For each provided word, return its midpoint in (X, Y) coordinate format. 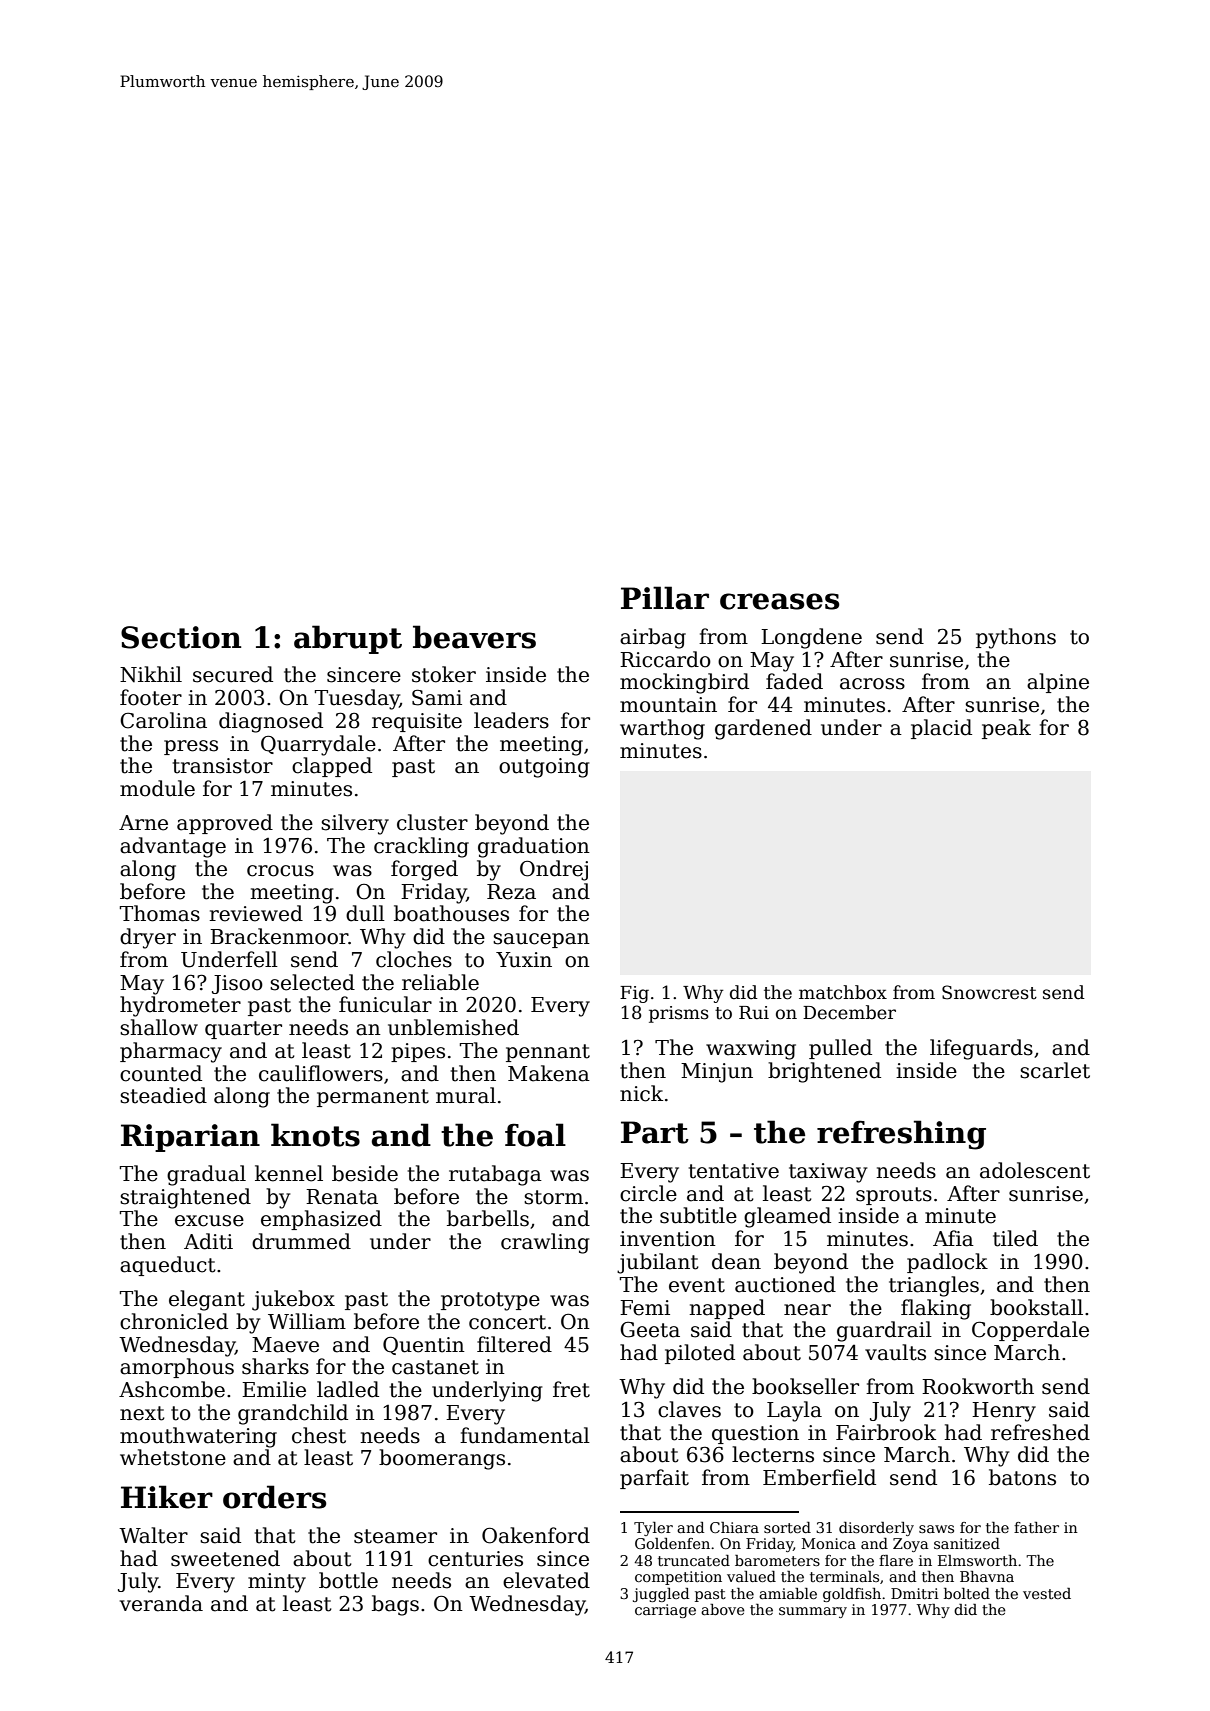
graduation (534, 847)
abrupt (348, 639)
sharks (275, 1366)
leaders (511, 720)
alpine (1058, 683)
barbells (488, 1218)
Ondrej (554, 870)
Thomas (160, 913)
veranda (161, 1603)
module (157, 788)
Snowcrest (989, 992)
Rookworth (978, 1386)
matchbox (843, 992)
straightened (185, 1198)
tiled (1015, 1238)
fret (571, 1389)
